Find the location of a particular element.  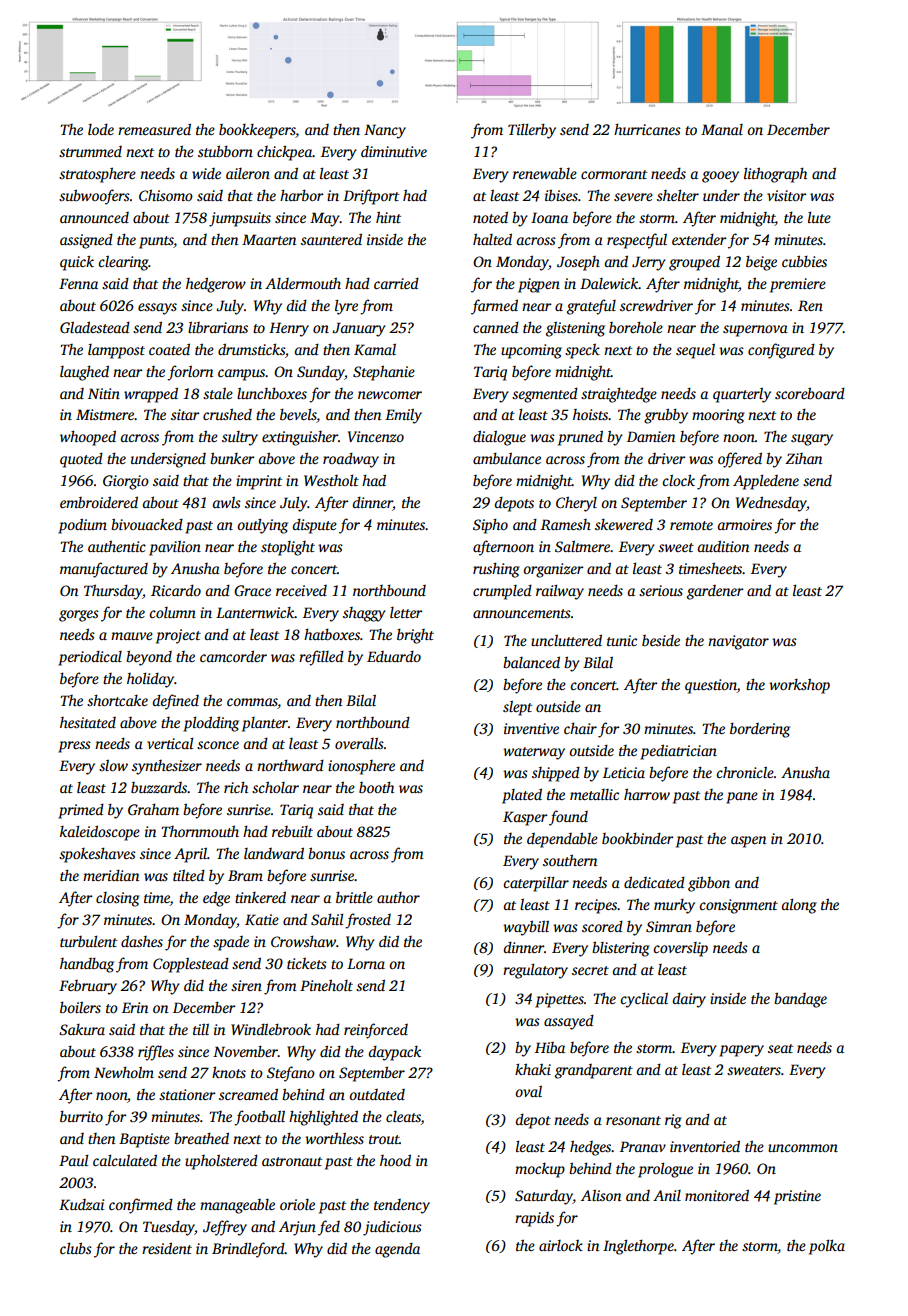

agenda is located at coordinates (397, 1250).
